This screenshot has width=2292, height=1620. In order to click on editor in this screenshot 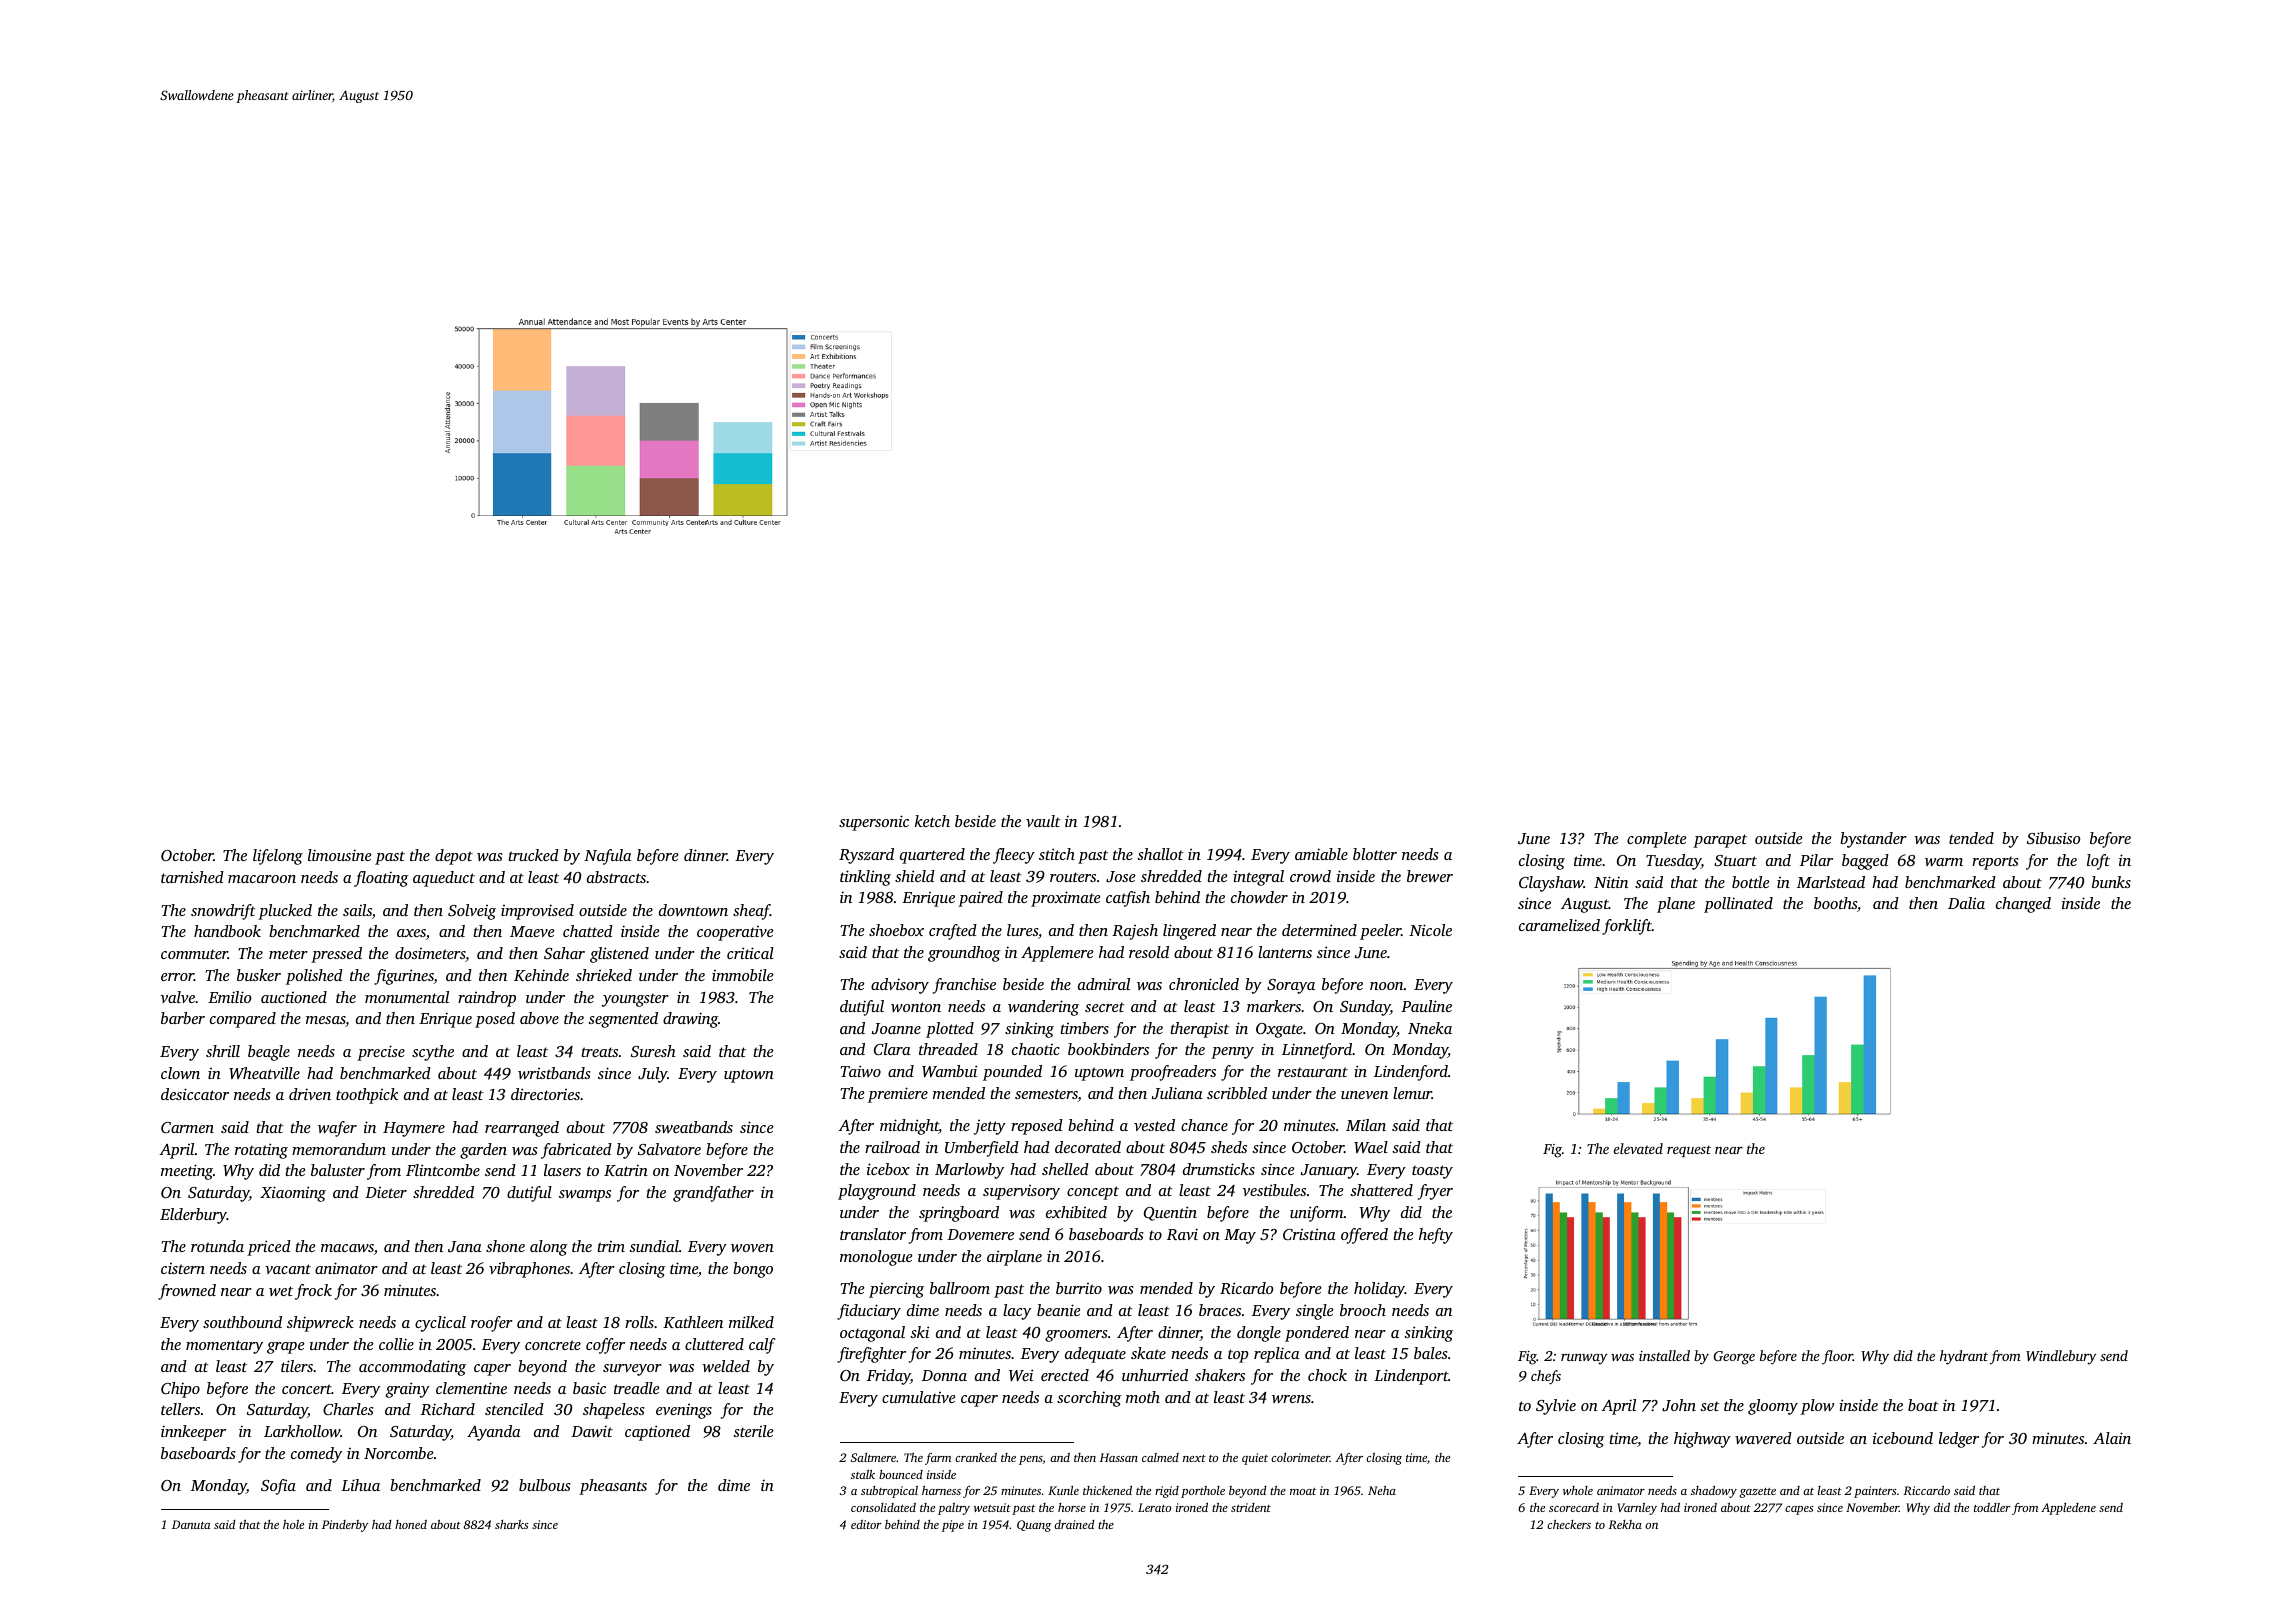, I will do `click(866, 1524)`.
